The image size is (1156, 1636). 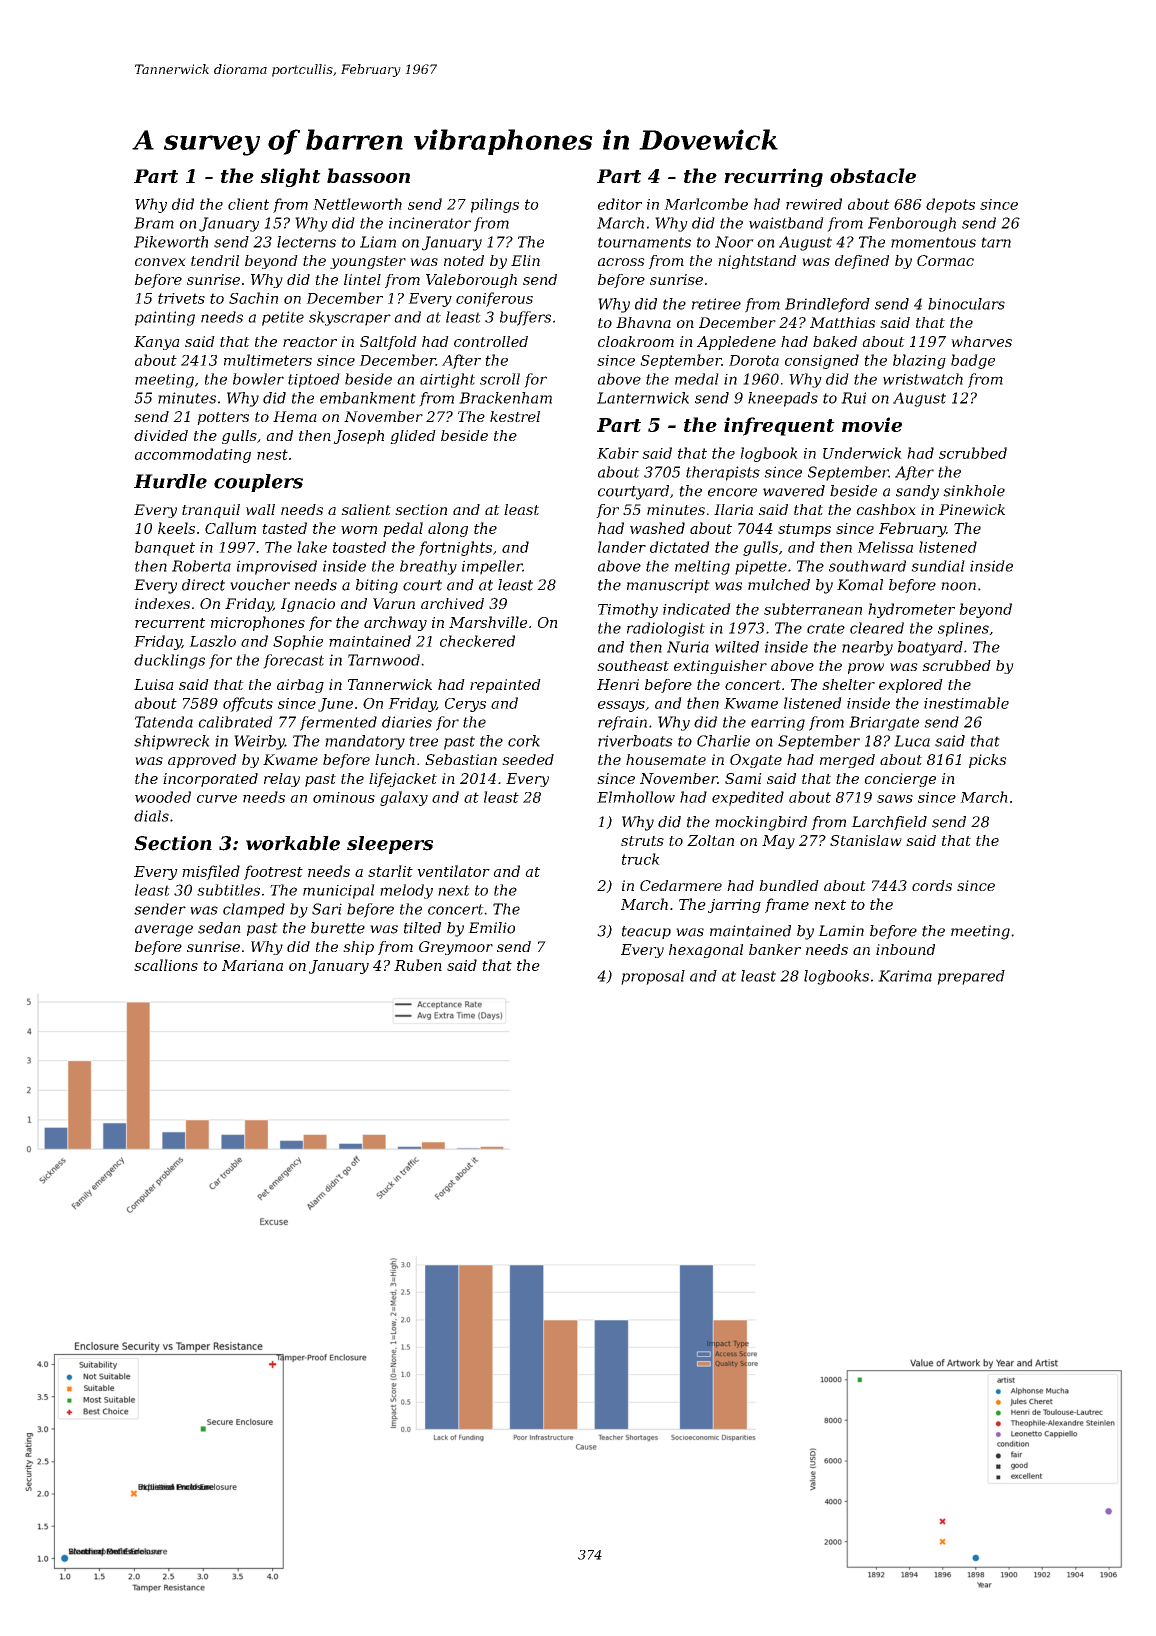 What do you see at coordinates (653, 977) in the image?
I see `proposal` at bounding box center [653, 977].
